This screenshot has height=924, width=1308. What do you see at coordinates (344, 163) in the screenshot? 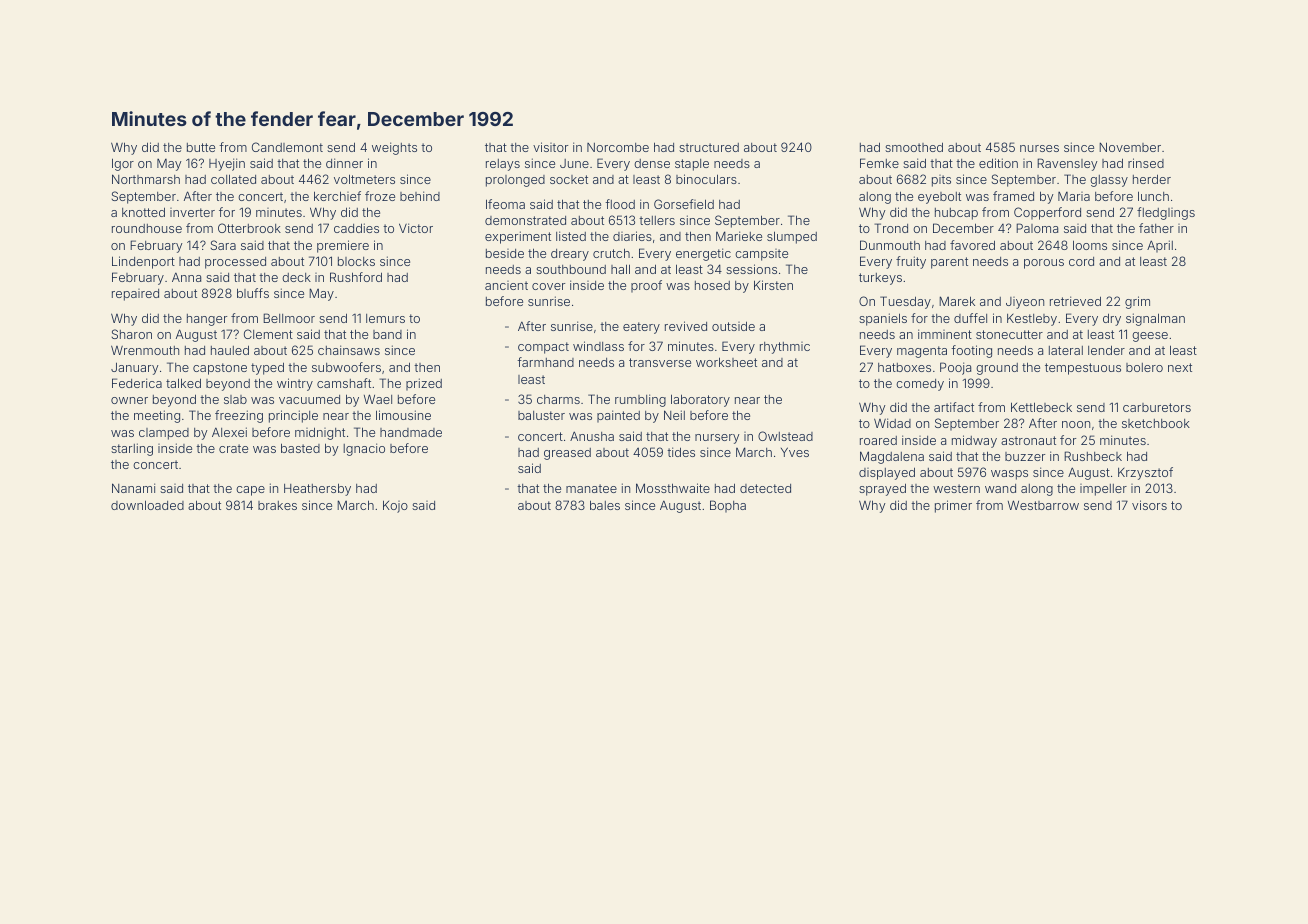
I see `dinner` at bounding box center [344, 163].
